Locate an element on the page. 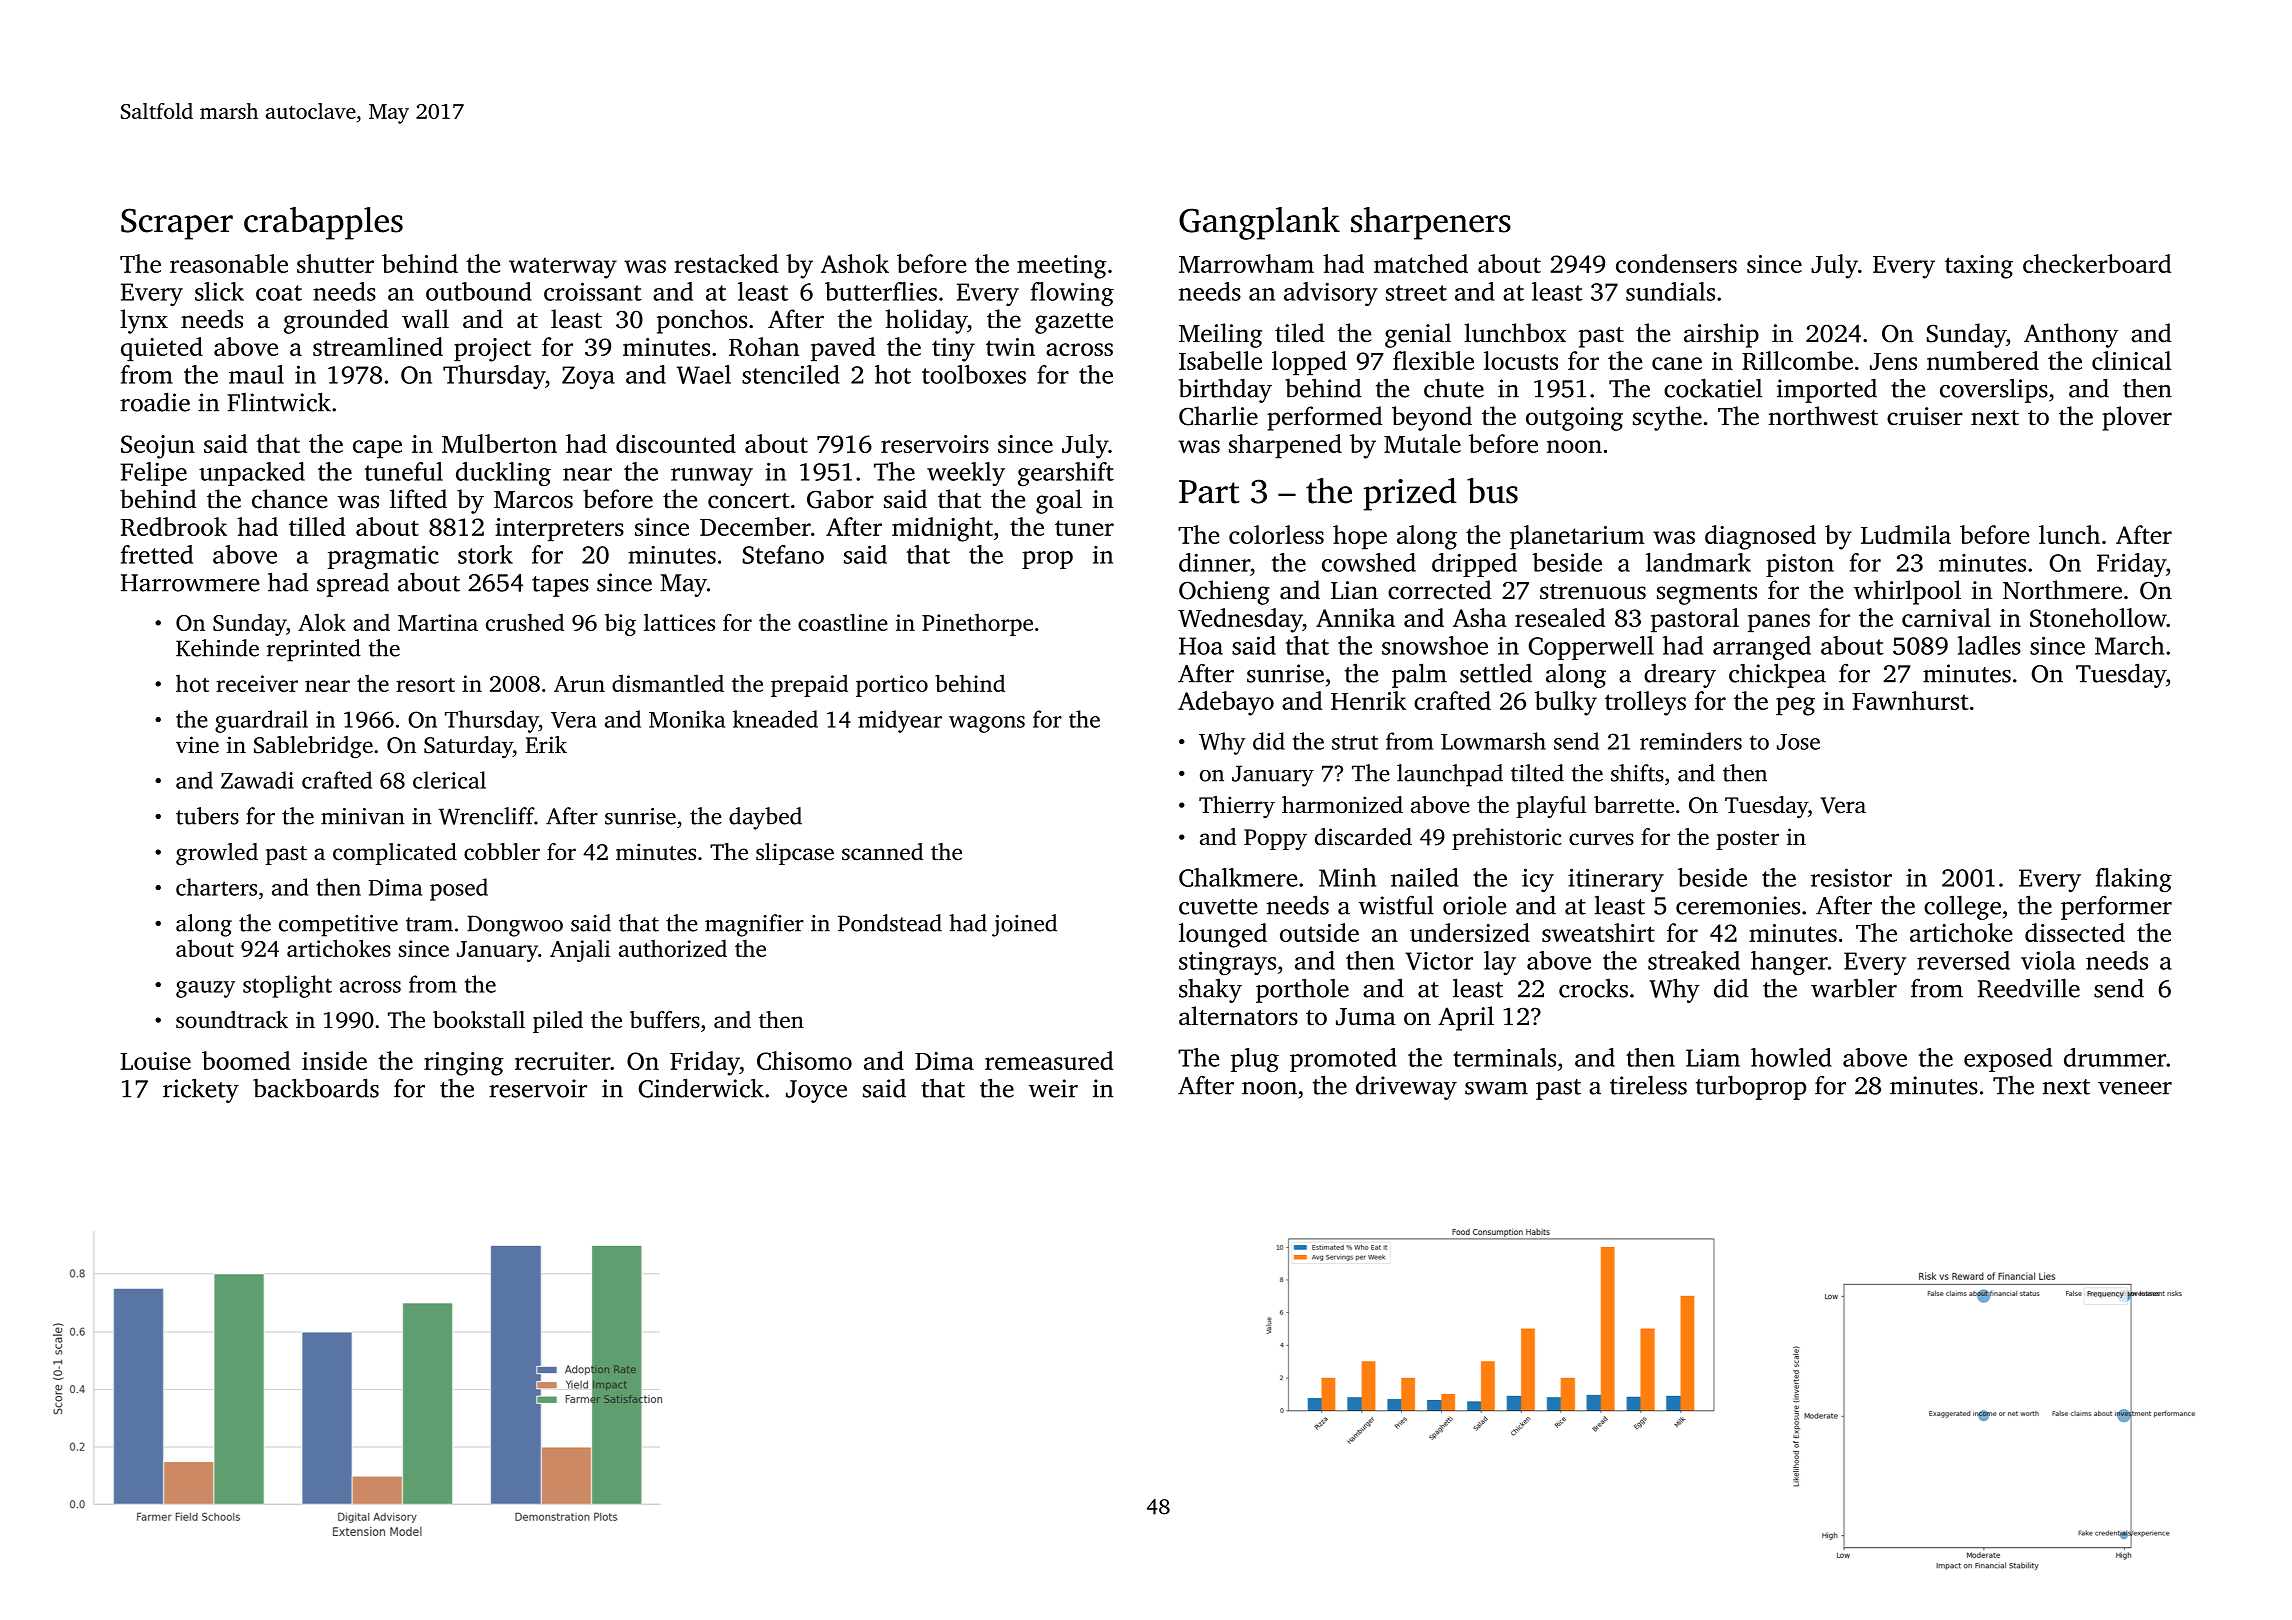  Cinderwick is located at coordinates (701, 1088).
